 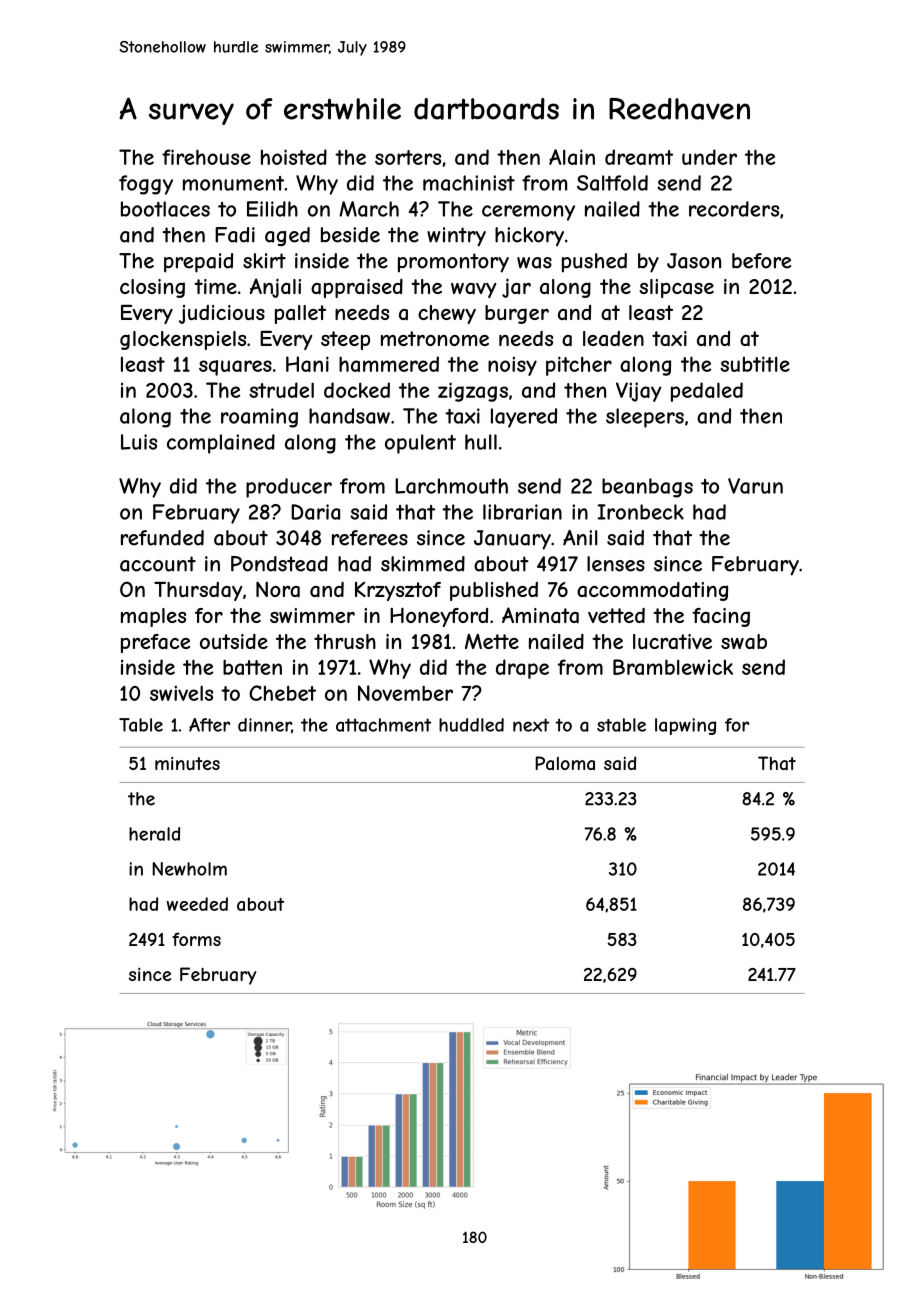 I want to click on Alain, so click(x=572, y=157).
